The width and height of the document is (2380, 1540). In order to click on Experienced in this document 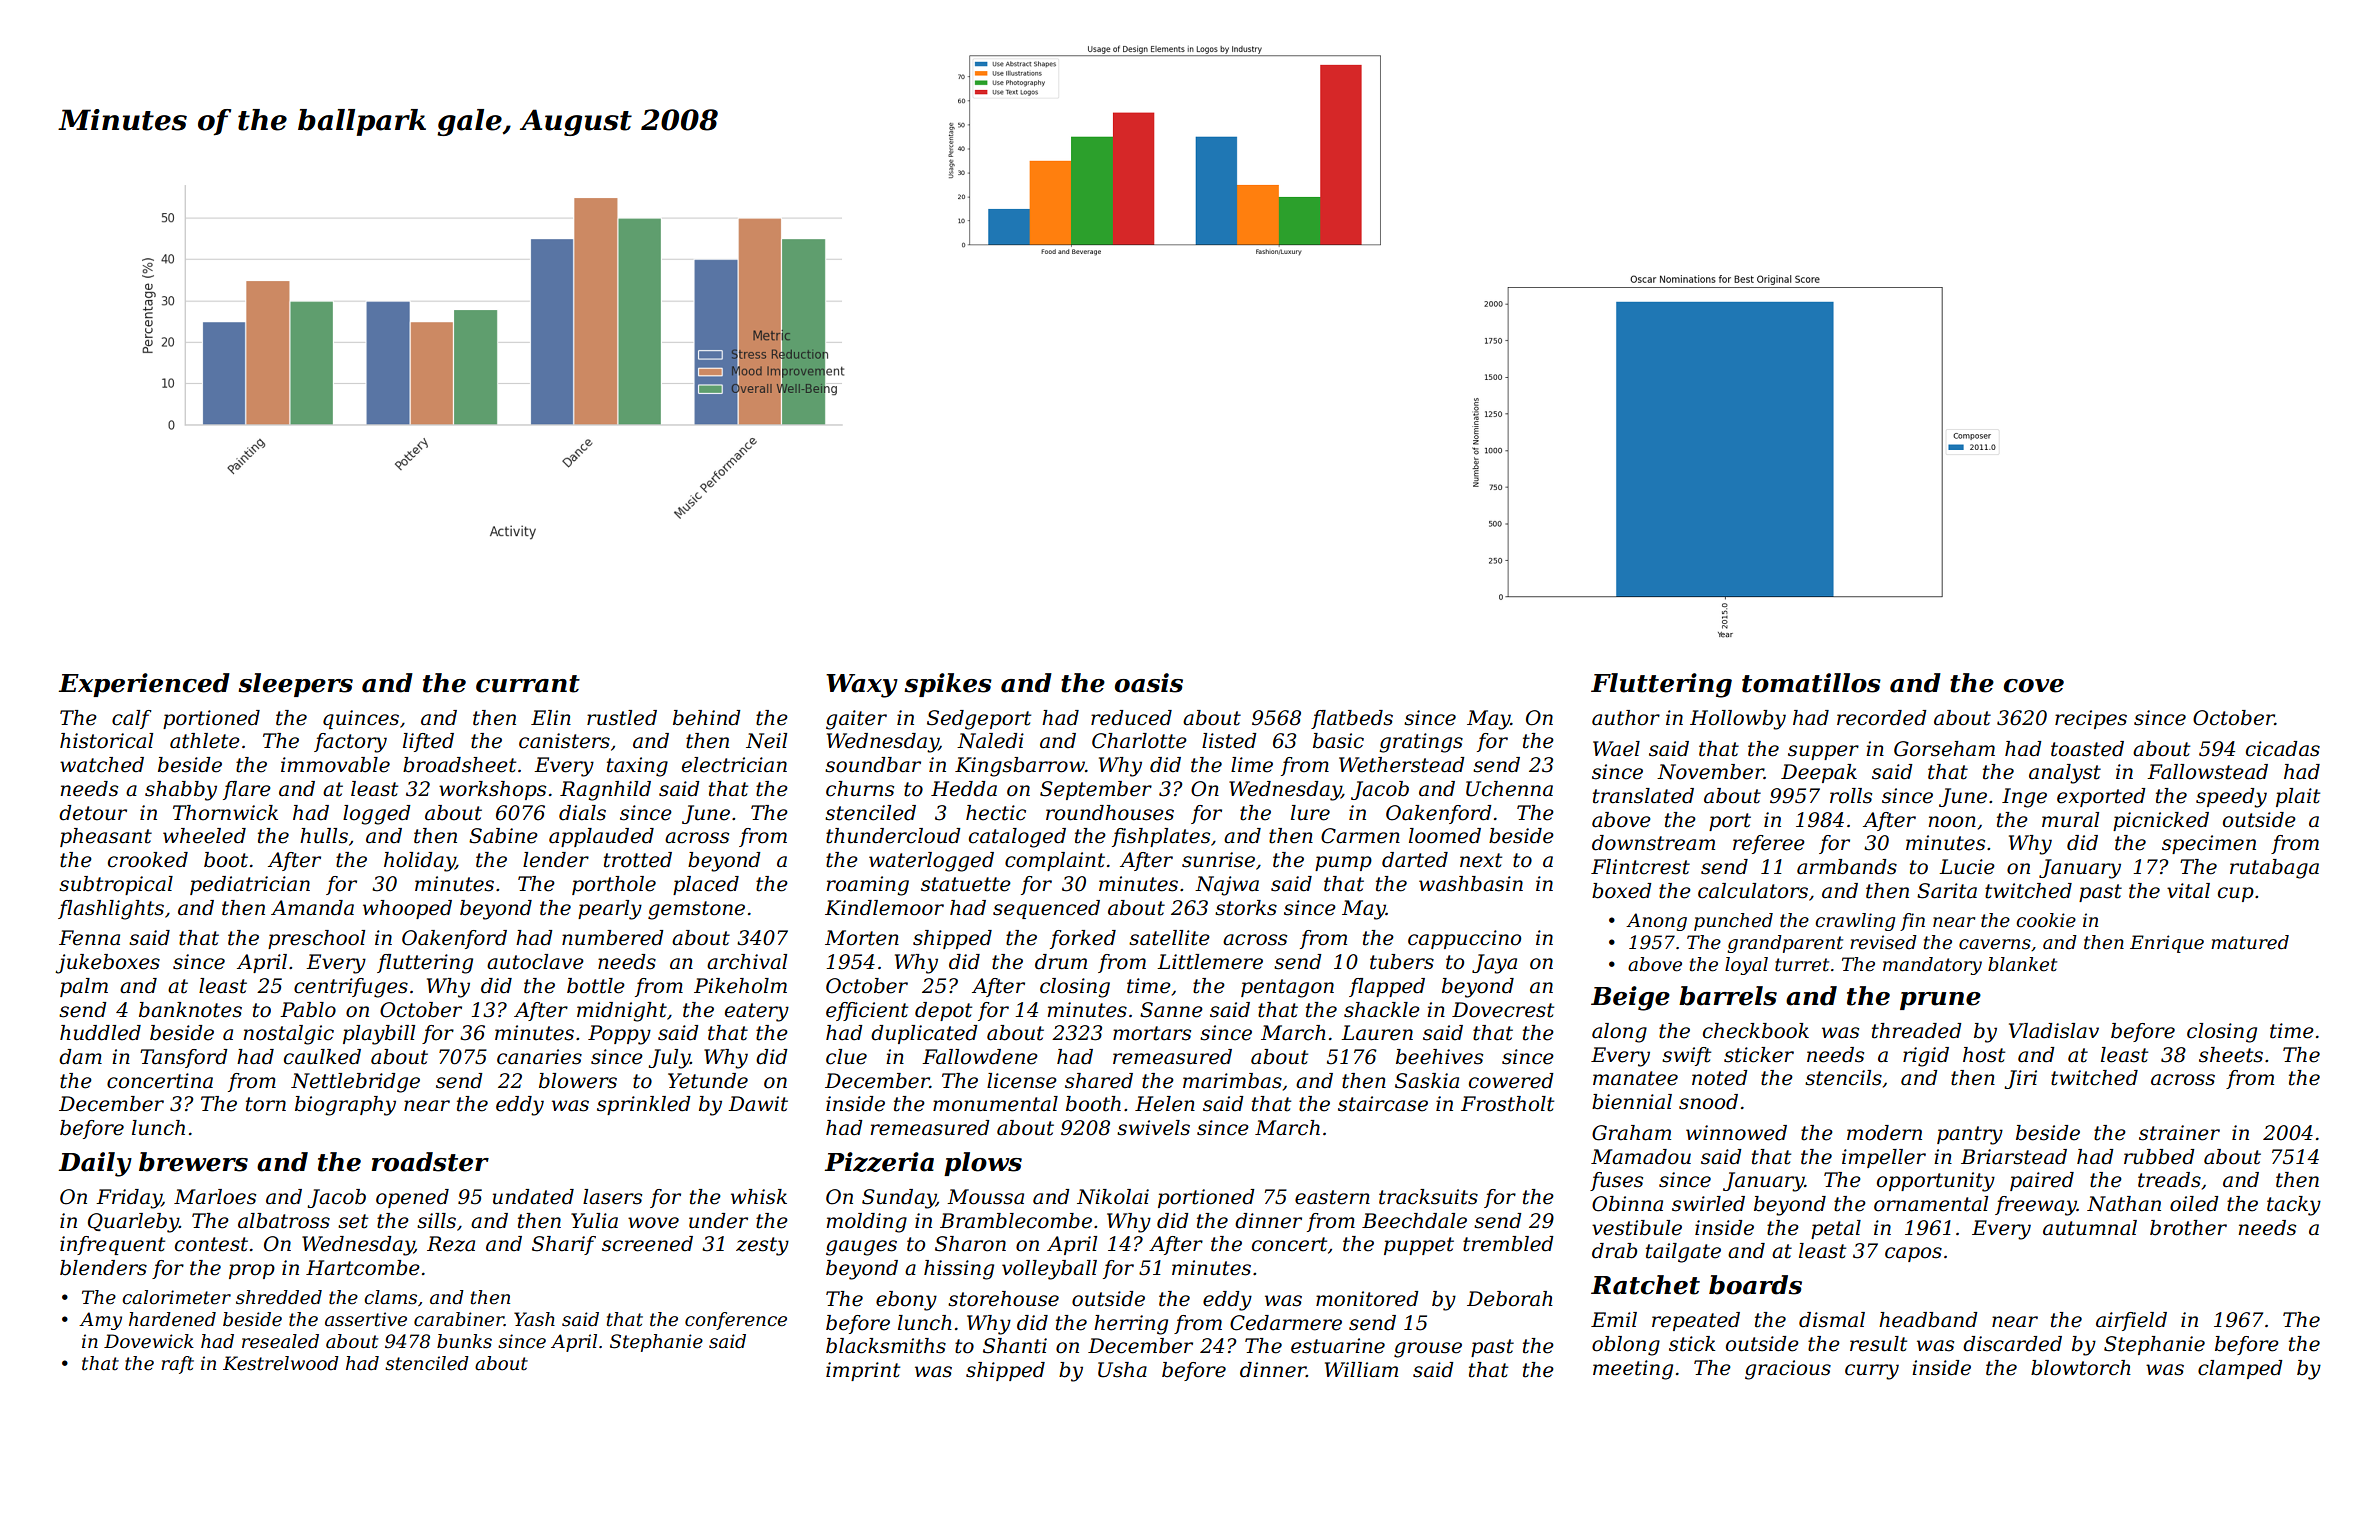, I will do `click(144, 685)`.
